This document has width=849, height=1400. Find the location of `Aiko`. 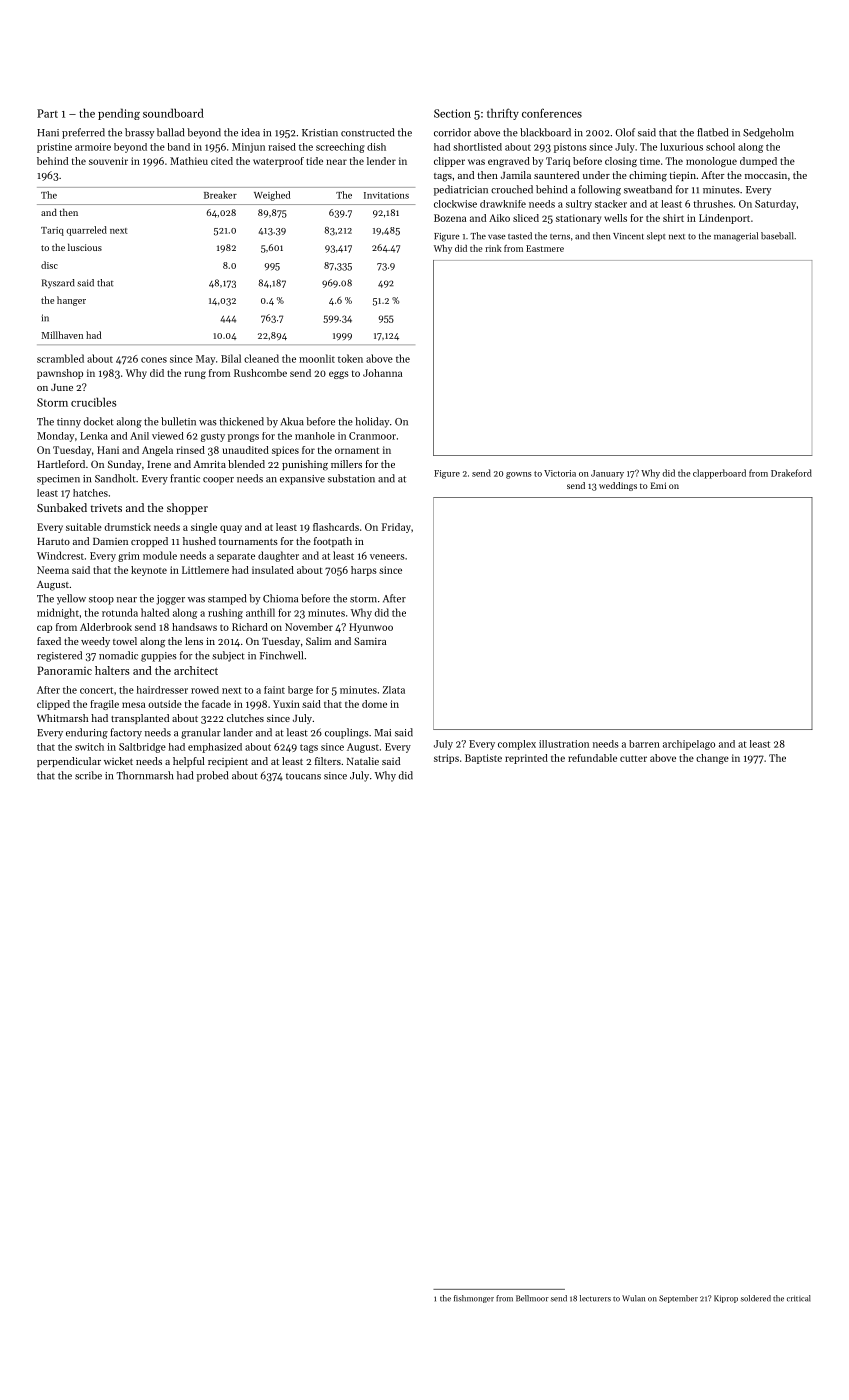

Aiko is located at coordinates (499, 218).
